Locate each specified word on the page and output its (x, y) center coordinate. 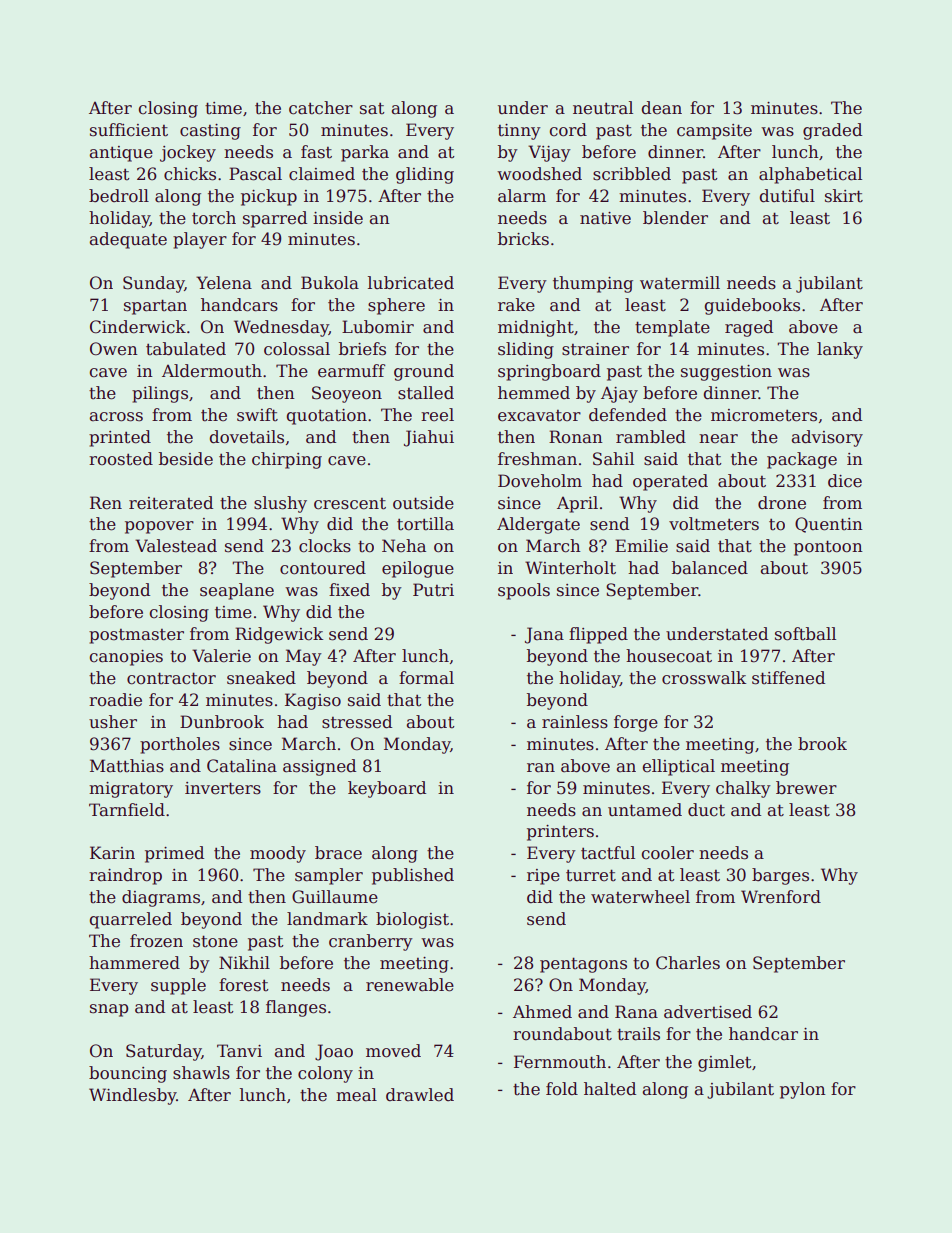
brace (338, 853)
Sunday (153, 284)
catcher (321, 108)
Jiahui (429, 438)
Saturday (163, 1052)
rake (516, 305)
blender (675, 218)
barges (780, 876)
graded (832, 131)
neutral (603, 108)
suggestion (726, 373)
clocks (325, 546)
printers (560, 833)
